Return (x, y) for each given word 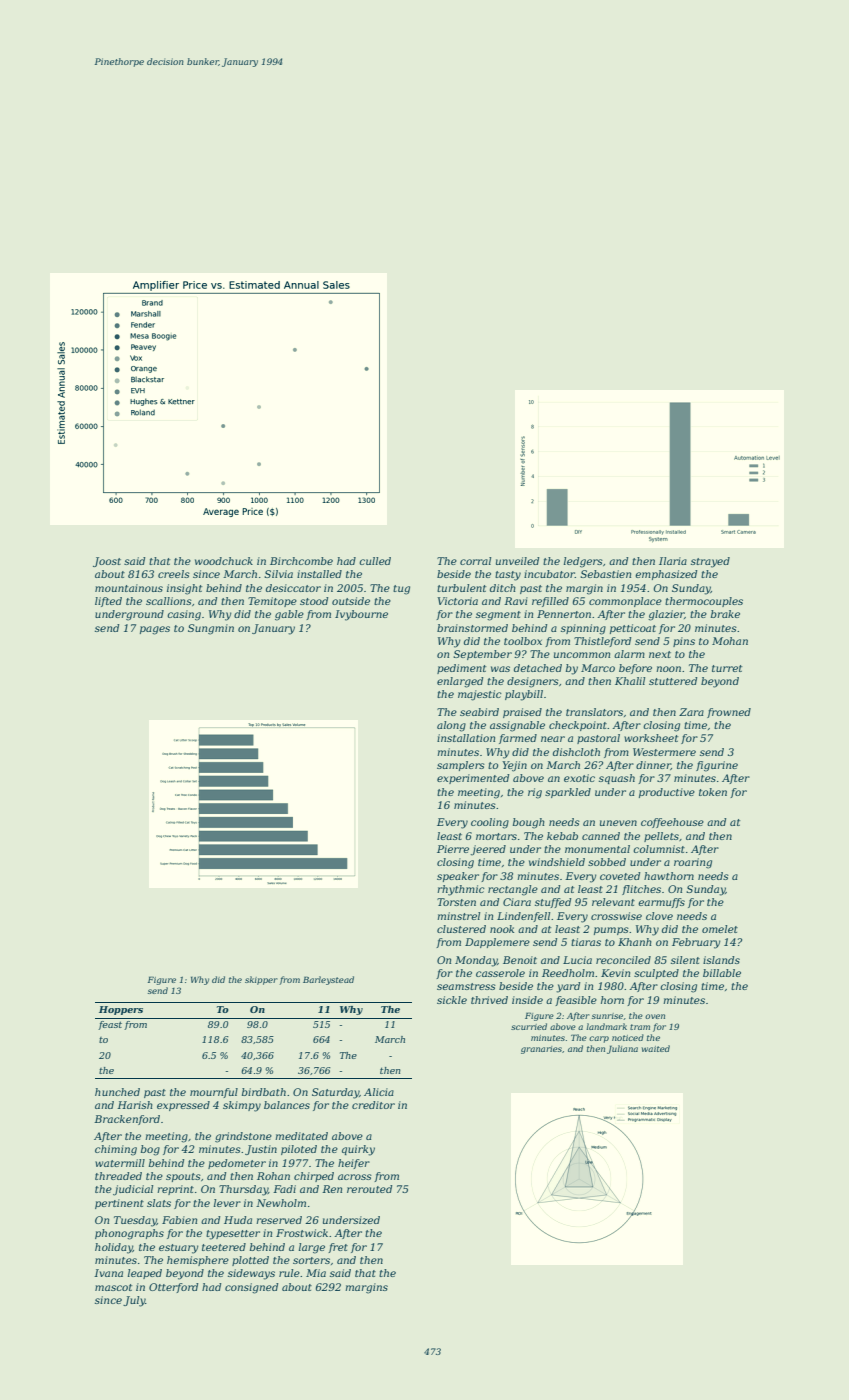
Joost (107, 562)
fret (338, 1248)
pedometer (237, 1164)
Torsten (456, 902)
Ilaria (673, 561)
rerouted (369, 1189)
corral (475, 561)
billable (722, 973)
